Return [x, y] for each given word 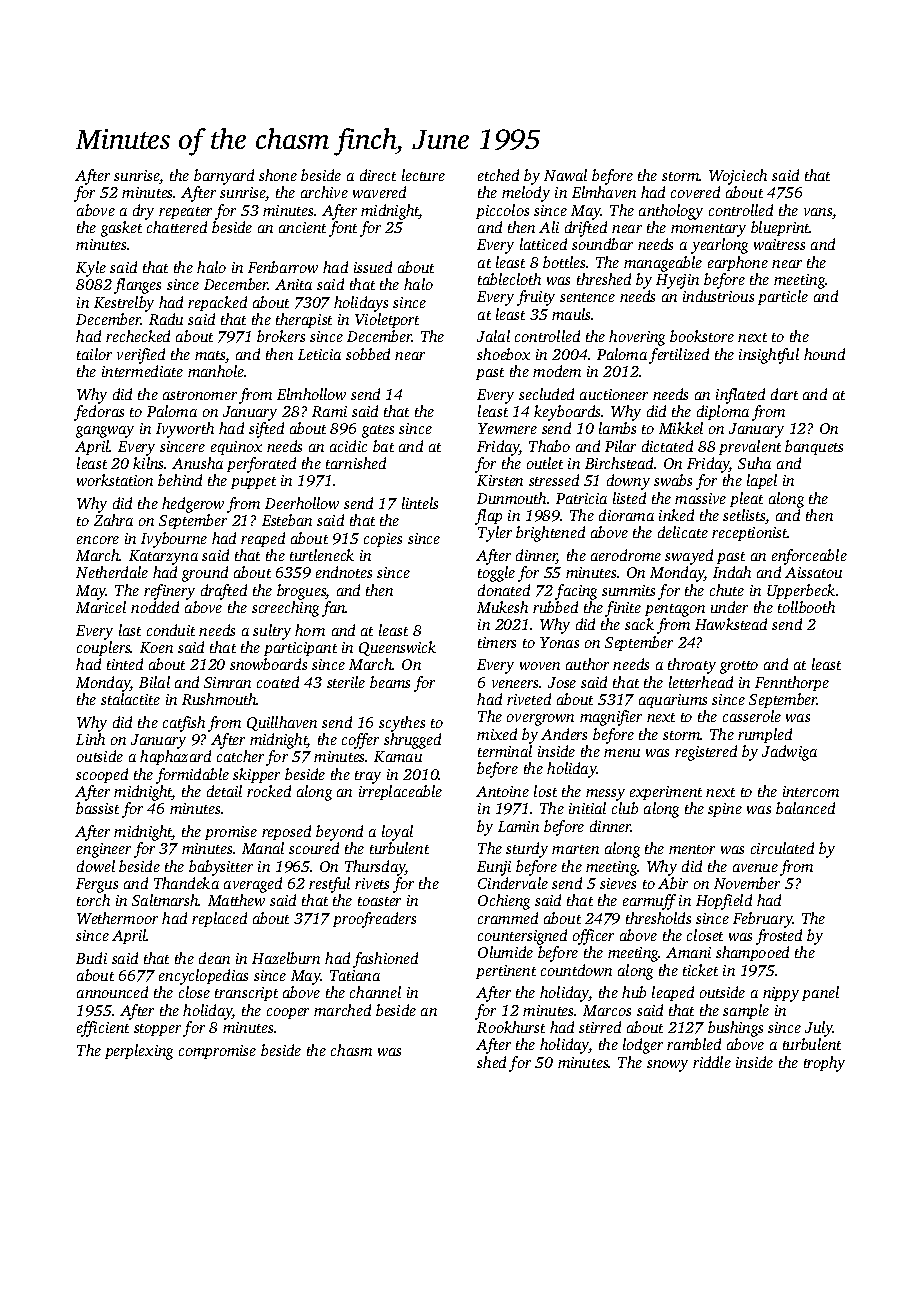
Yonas [559, 642]
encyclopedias [203, 977]
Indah [732, 572]
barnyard [224, 177]
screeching [285, 609]
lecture [423, 175]
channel [375, 992]
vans [818, 213]
